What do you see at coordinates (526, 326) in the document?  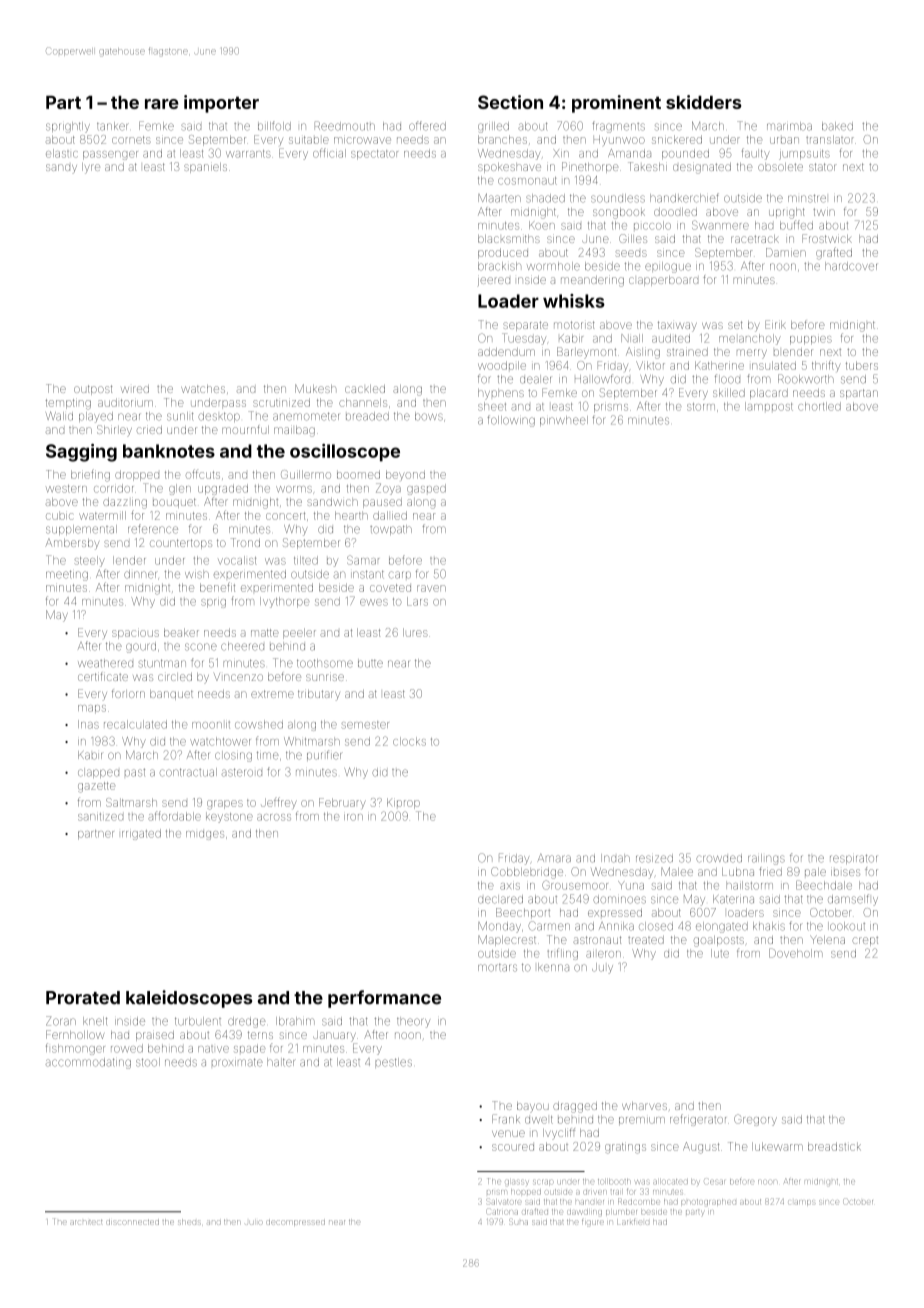 I see `separate` at bounding box center [526, 326].
